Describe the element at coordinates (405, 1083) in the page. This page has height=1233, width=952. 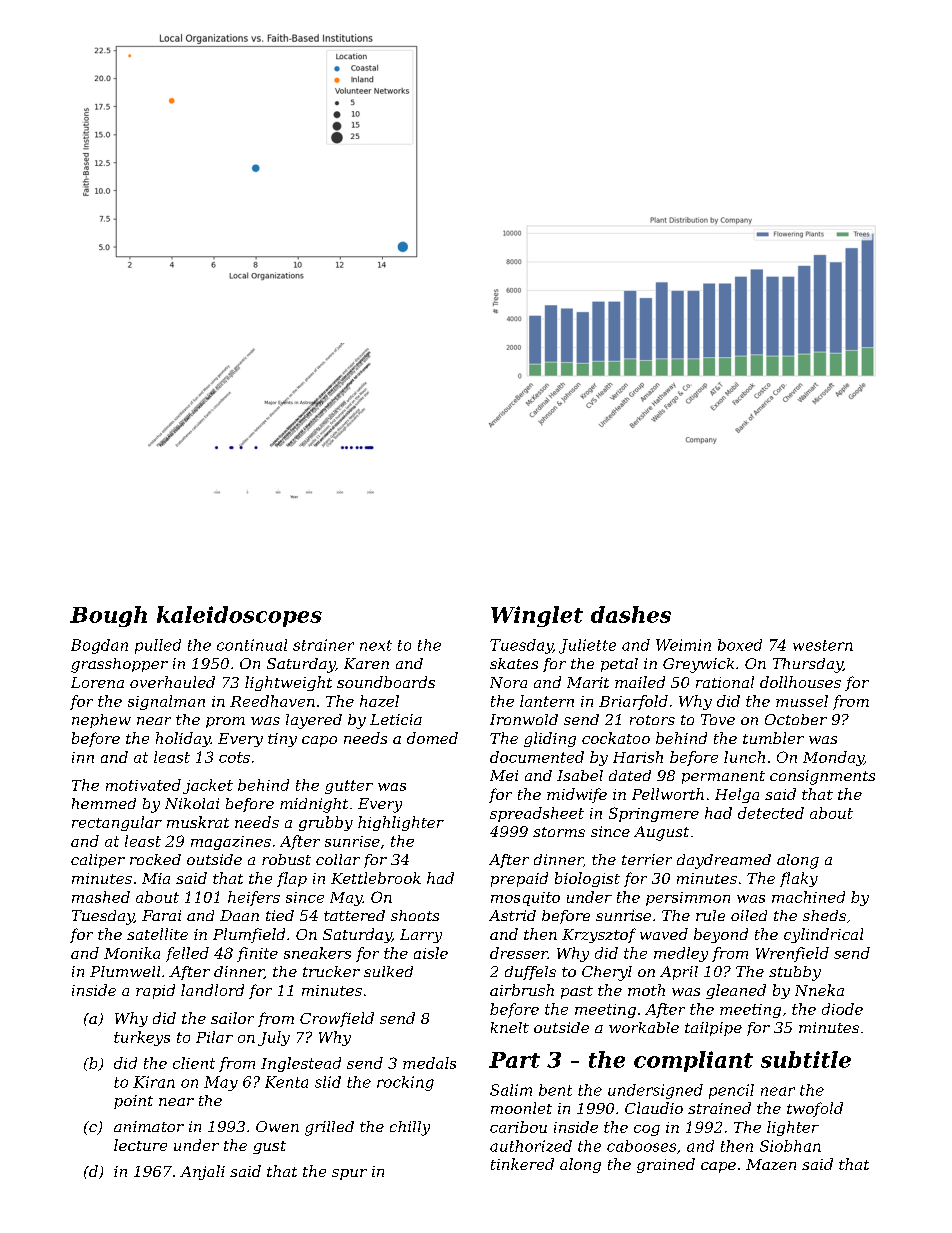
I see `rocking` at that location.
